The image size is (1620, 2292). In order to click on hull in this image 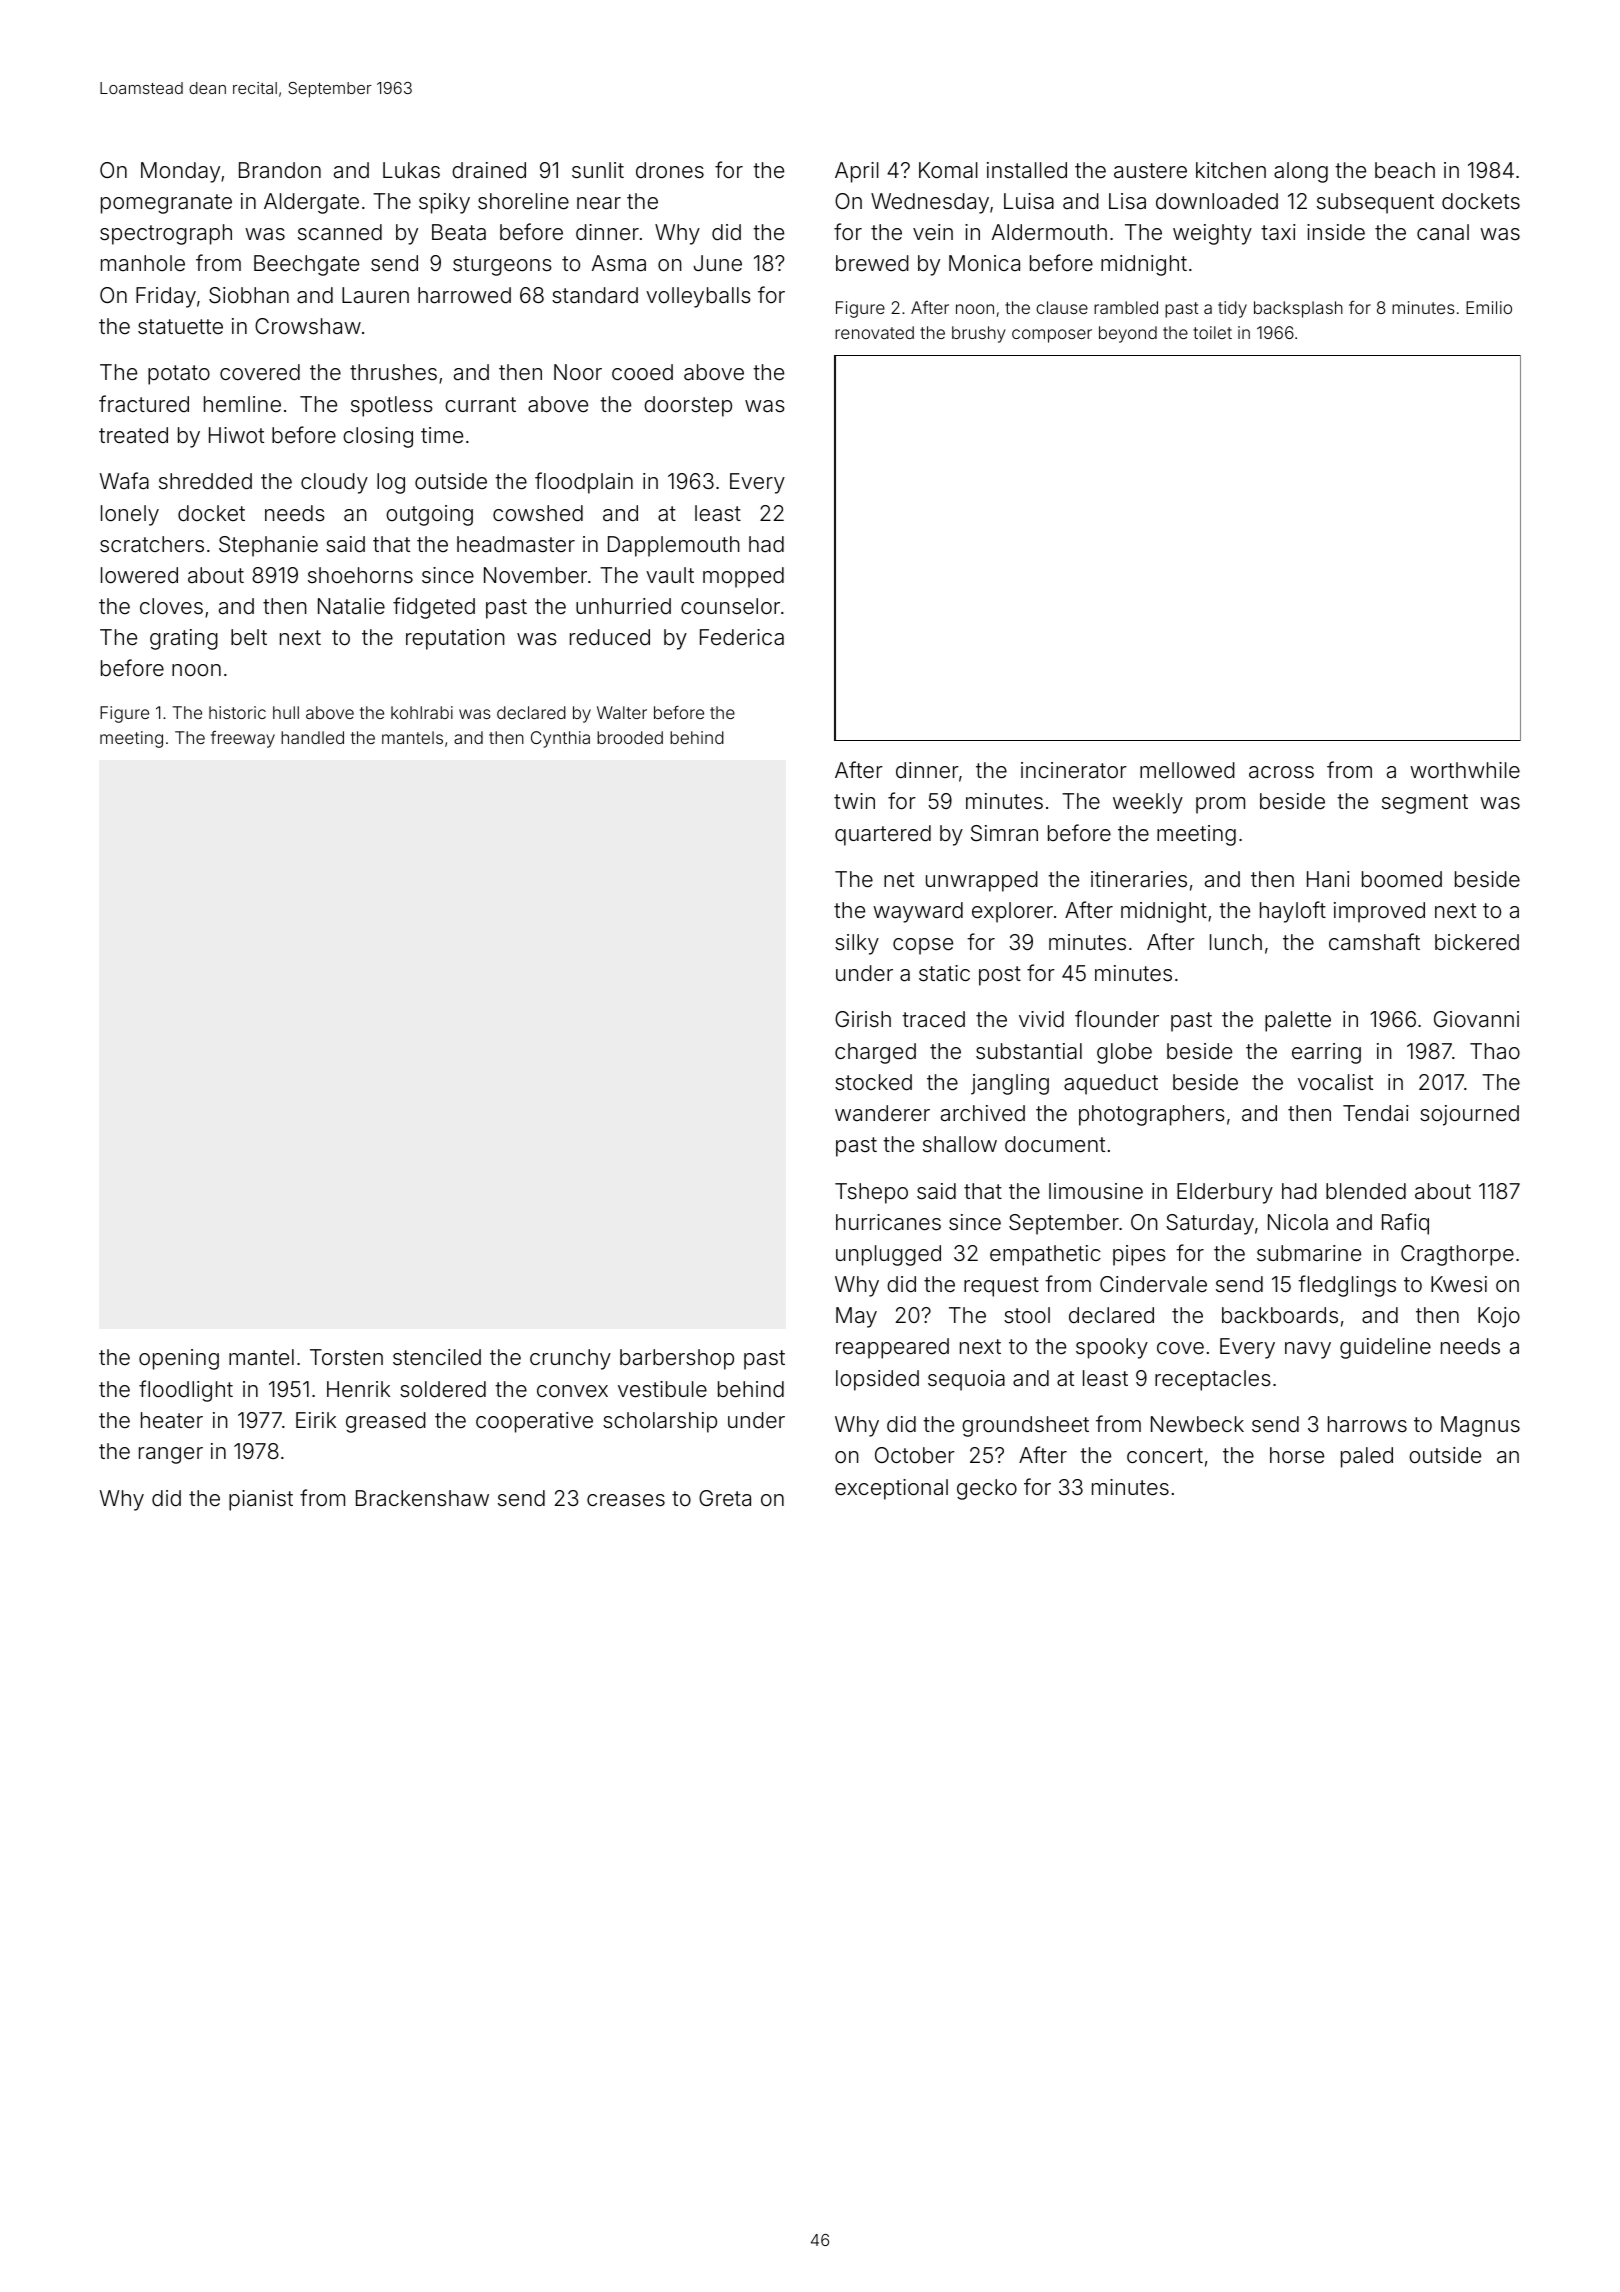, I will do `click(286, 712)`.
